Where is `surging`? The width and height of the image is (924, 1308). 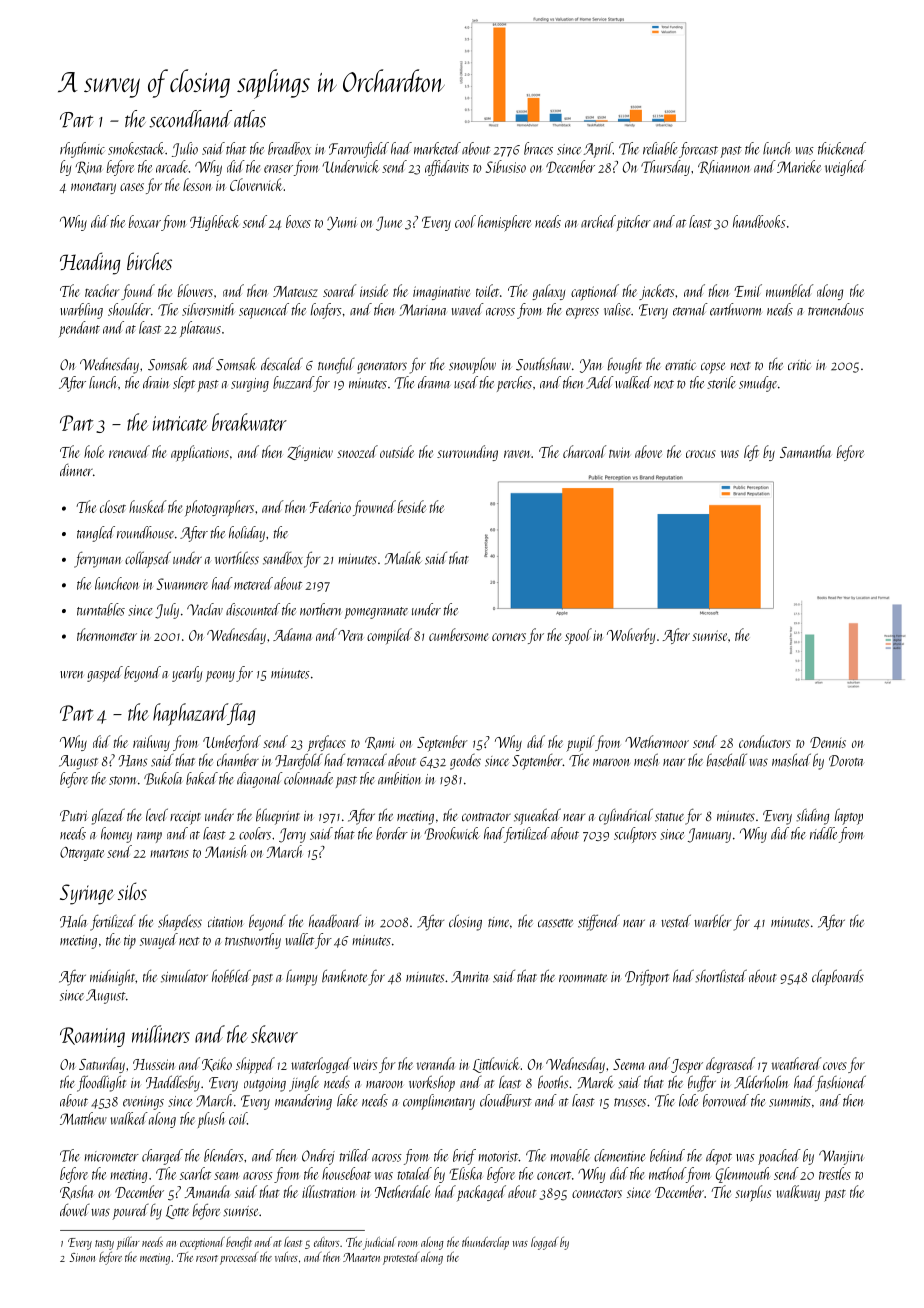 surging is located at coordinates (250, 385).
